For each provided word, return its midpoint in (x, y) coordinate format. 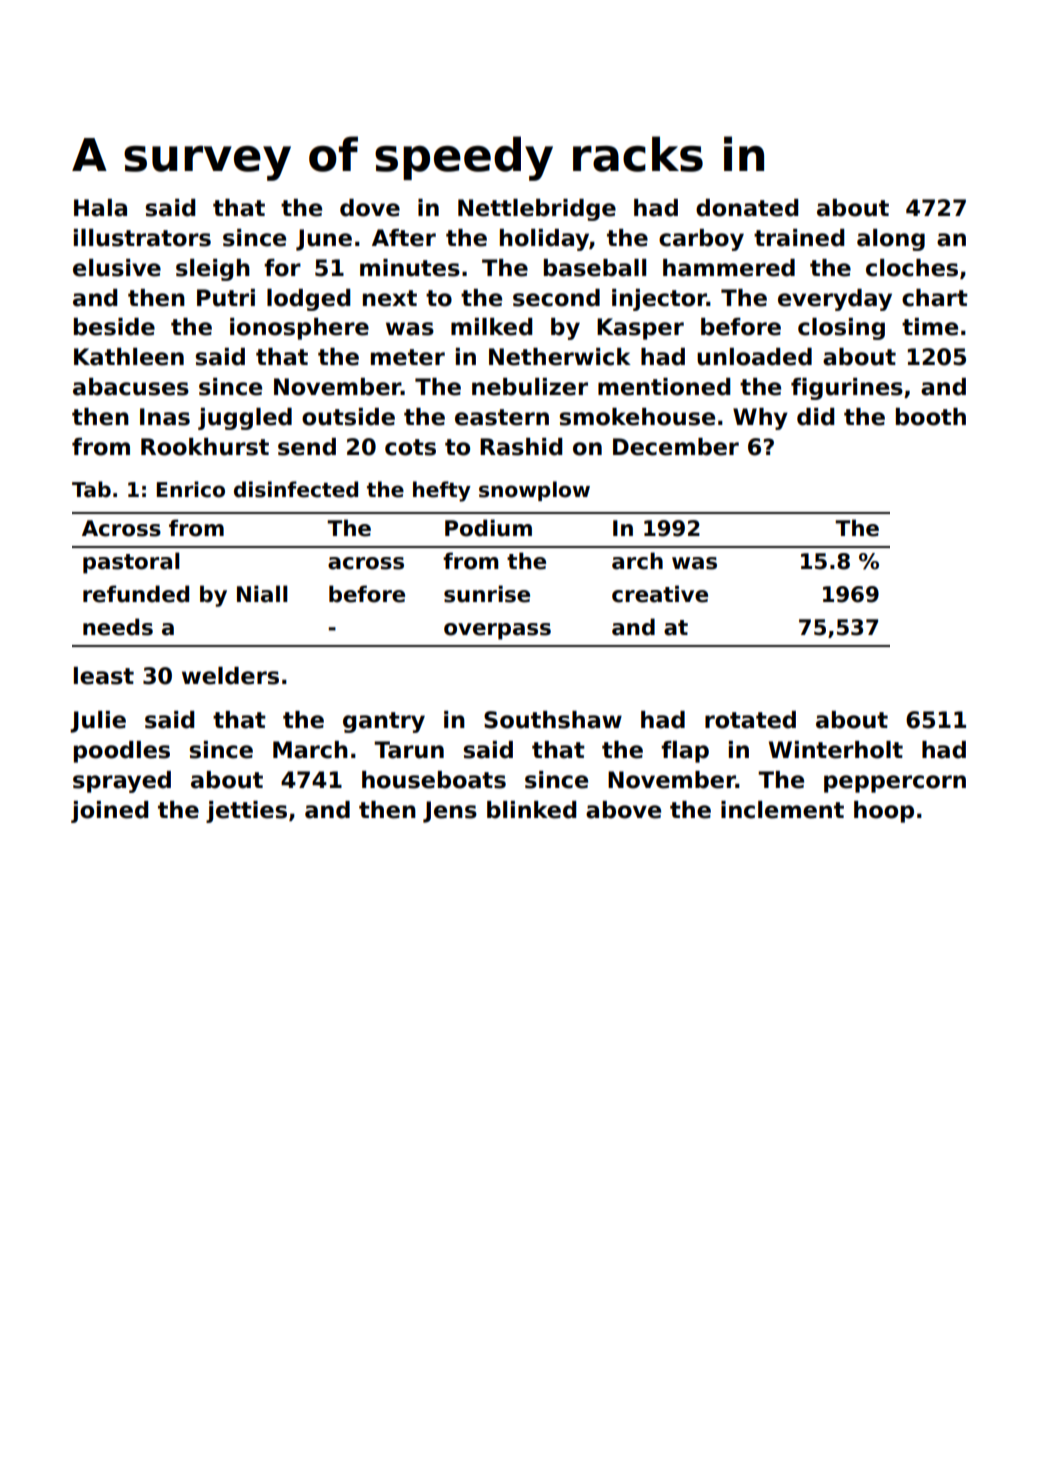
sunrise (487, 594)
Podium (488, 528)
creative (660, 594)
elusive (117, 268)
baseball (595, 268)
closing (841, 329)
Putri (226, 298)
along (891, 240)
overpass (497, 631)
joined (109, 812)
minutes (410, 268)
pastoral (131, 563)
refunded (136, 594)
